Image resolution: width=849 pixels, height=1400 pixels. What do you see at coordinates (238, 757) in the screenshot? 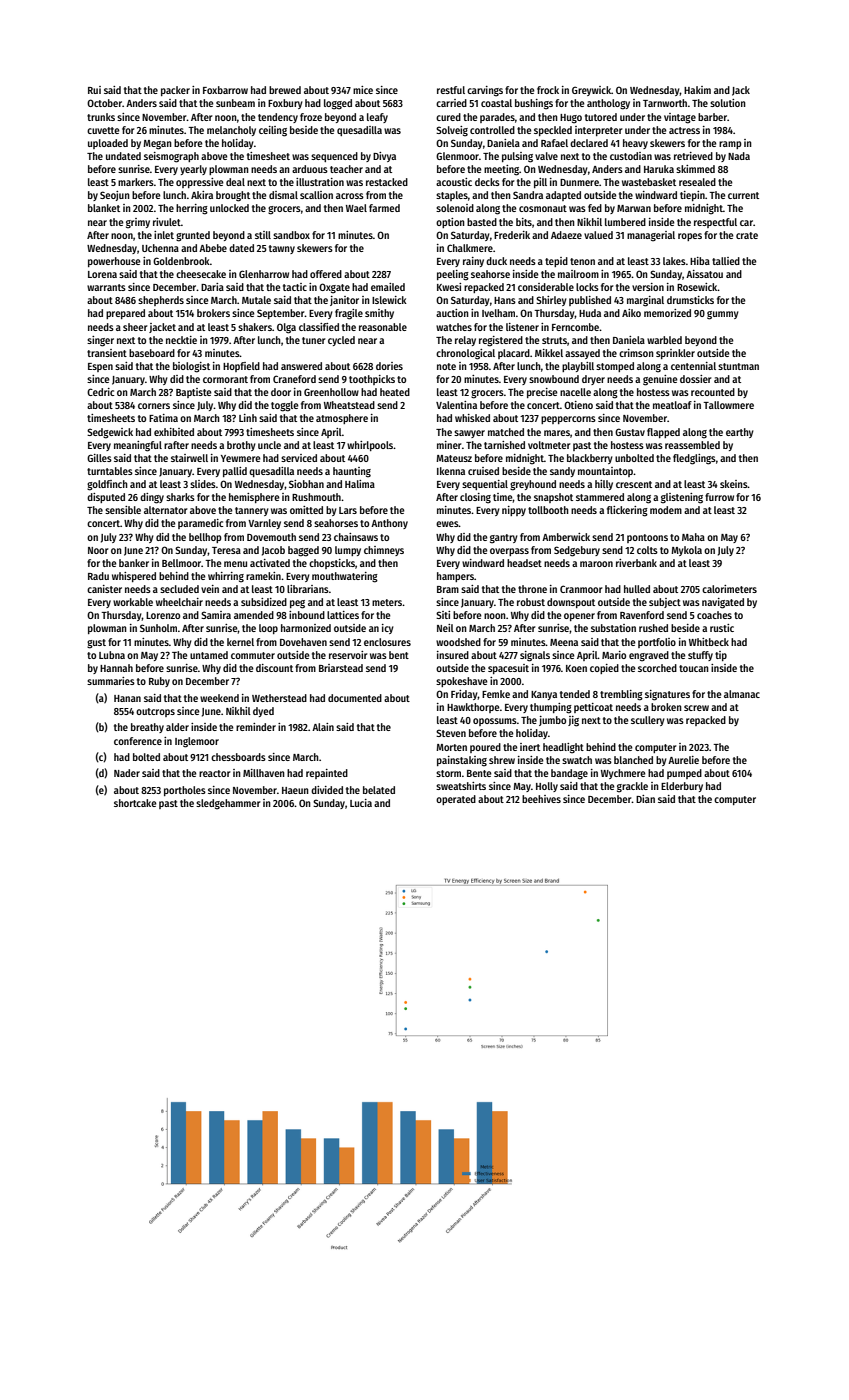
I see `chessboards` at bounding box center [238, 757].
